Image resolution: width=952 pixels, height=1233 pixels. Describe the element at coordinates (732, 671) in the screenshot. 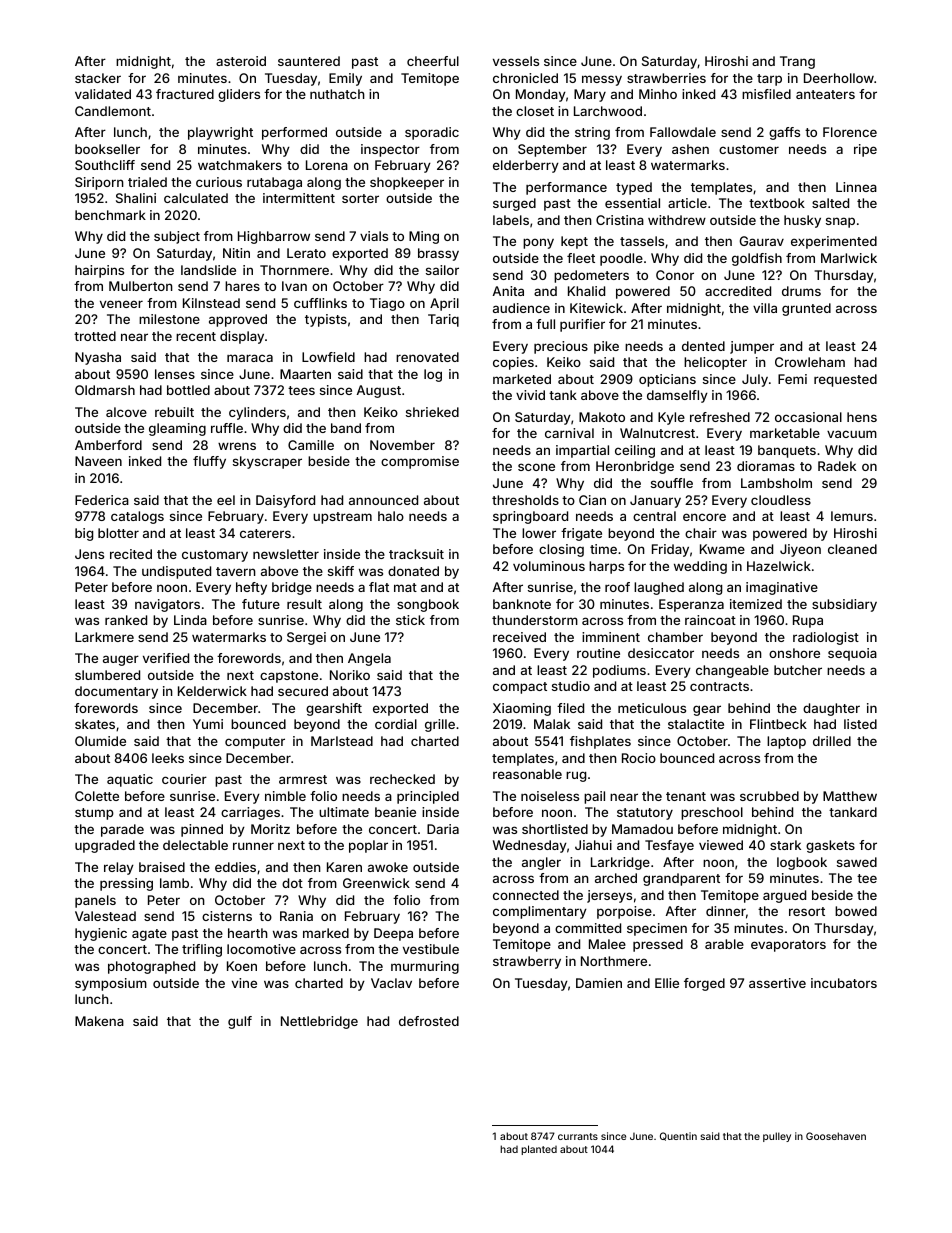

I see `changeable` at that location.
